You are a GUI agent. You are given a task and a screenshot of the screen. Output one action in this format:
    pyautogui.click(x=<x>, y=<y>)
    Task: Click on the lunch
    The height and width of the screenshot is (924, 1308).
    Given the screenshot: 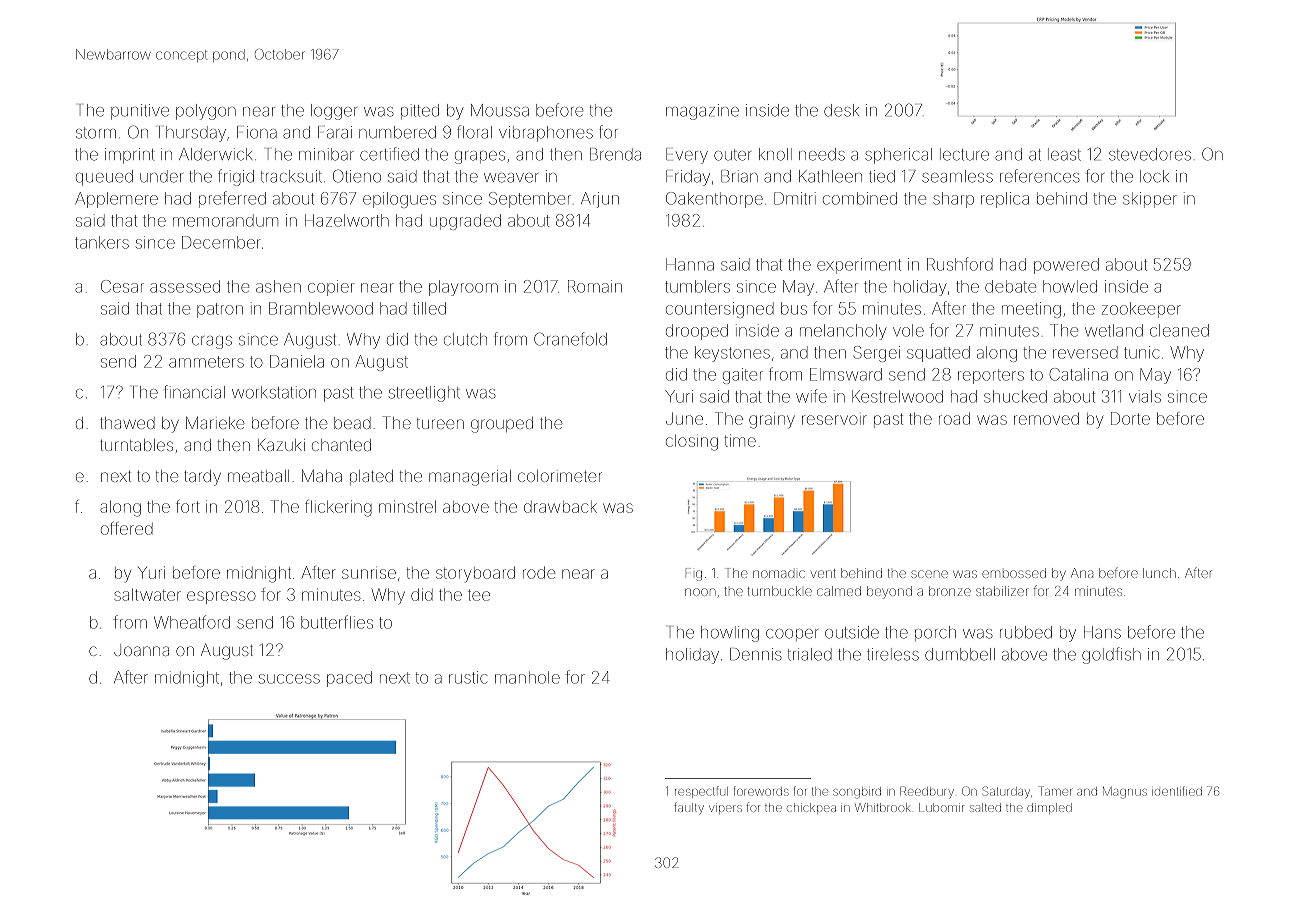 What is the action you would take?
    pyautogui.click(x=1159, y=573)
